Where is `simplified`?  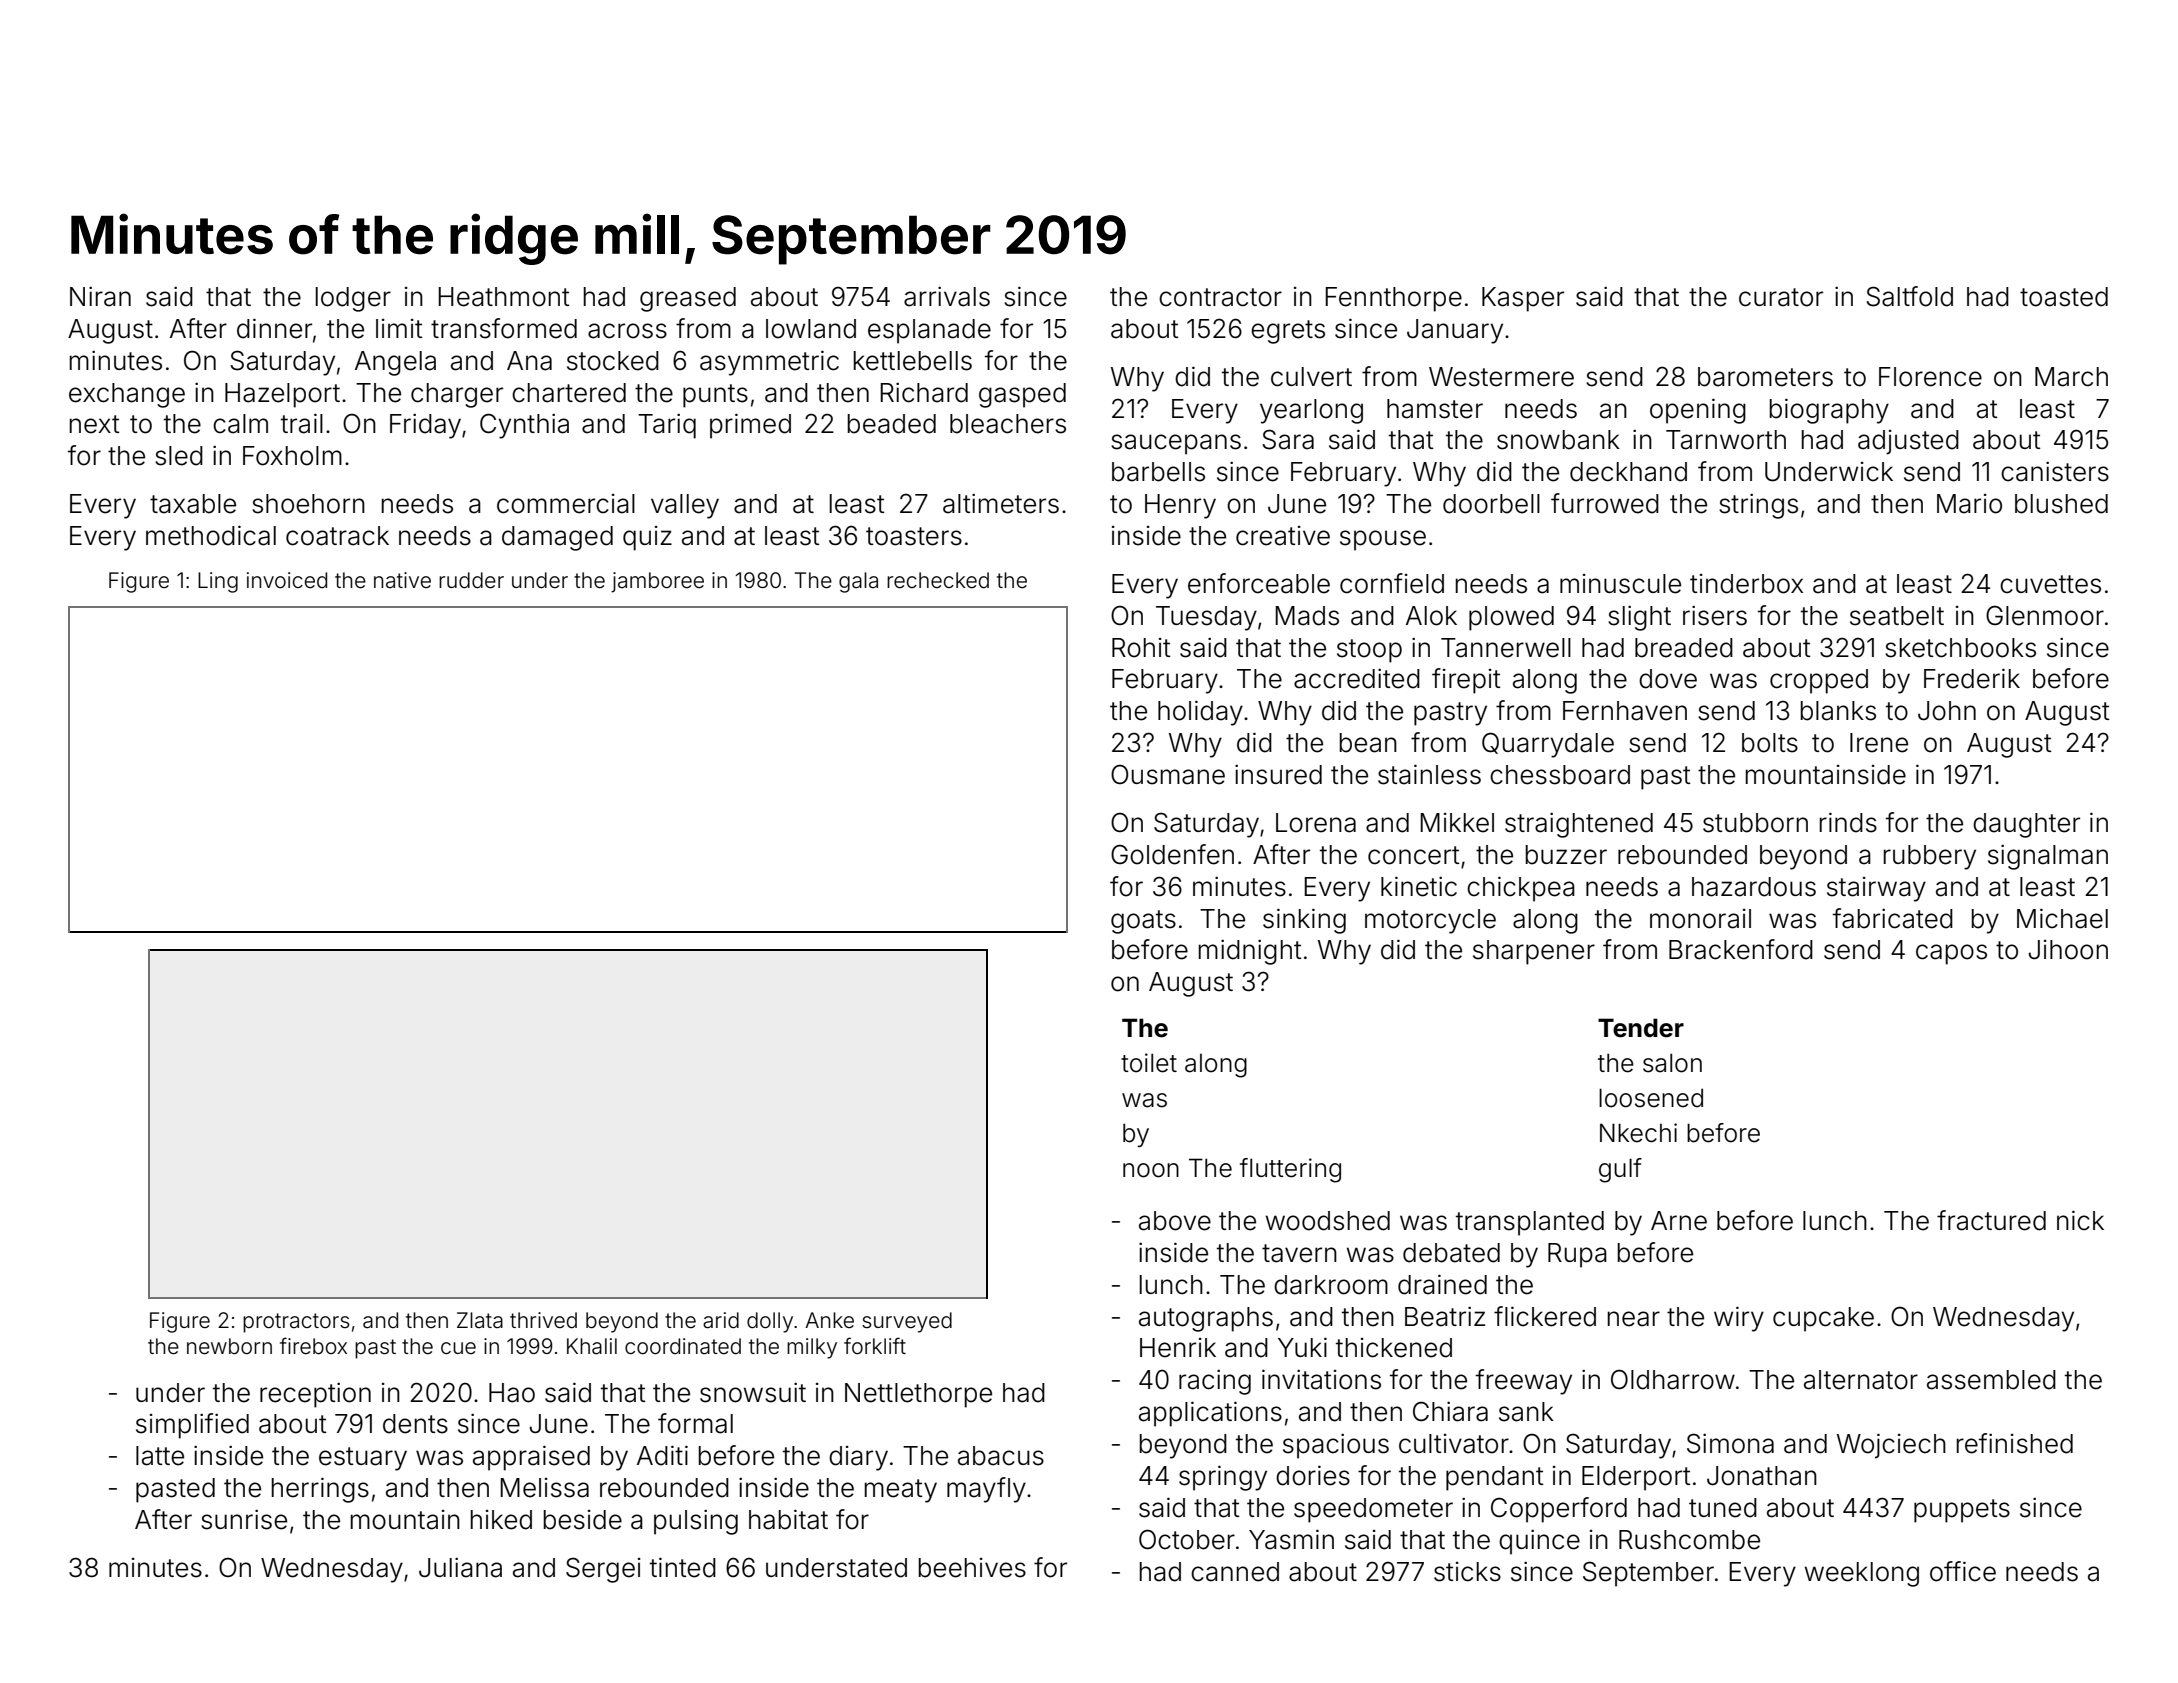 simplified is located at coordinates (192, 1426).
